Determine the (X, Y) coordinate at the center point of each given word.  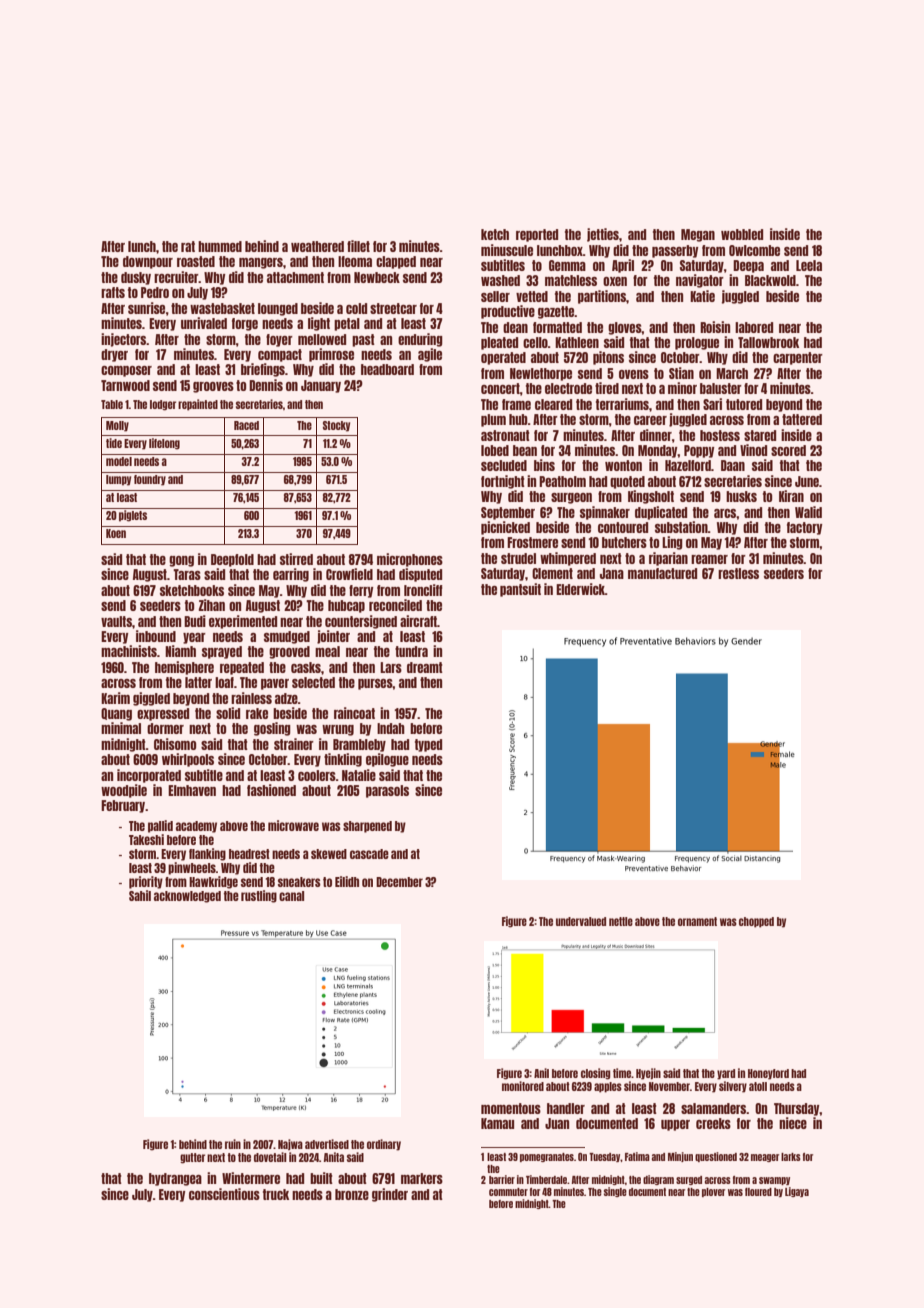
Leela (809, 265)
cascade (369, 854)
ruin (233, 1144)
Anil (541, 1073)
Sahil (140, 895)
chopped (756, 922)
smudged (287, 637)
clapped (396, 262)
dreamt (425, 667)
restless (738, 573)
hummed (220, 246)
